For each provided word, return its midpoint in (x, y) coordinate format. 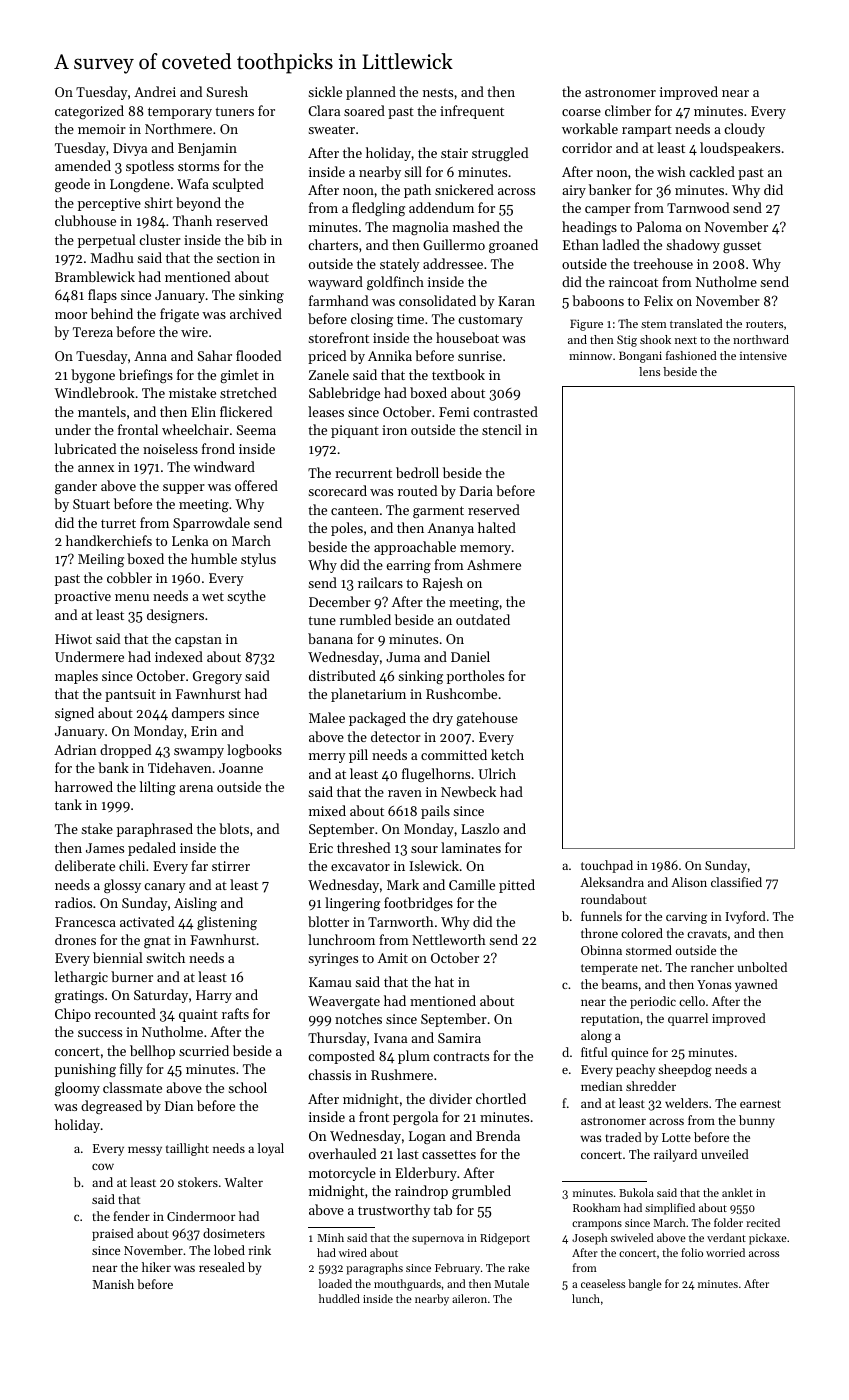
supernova (438, 1240)
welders (686, 1103)
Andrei (155, 91)
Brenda (498, 1135)
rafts (235, 1013)
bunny (757, 1121)
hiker (156, 1267)
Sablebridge (344, 394)
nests (438, 92)
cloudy (744, 130)
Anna (150, 356)
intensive (763, 355)
